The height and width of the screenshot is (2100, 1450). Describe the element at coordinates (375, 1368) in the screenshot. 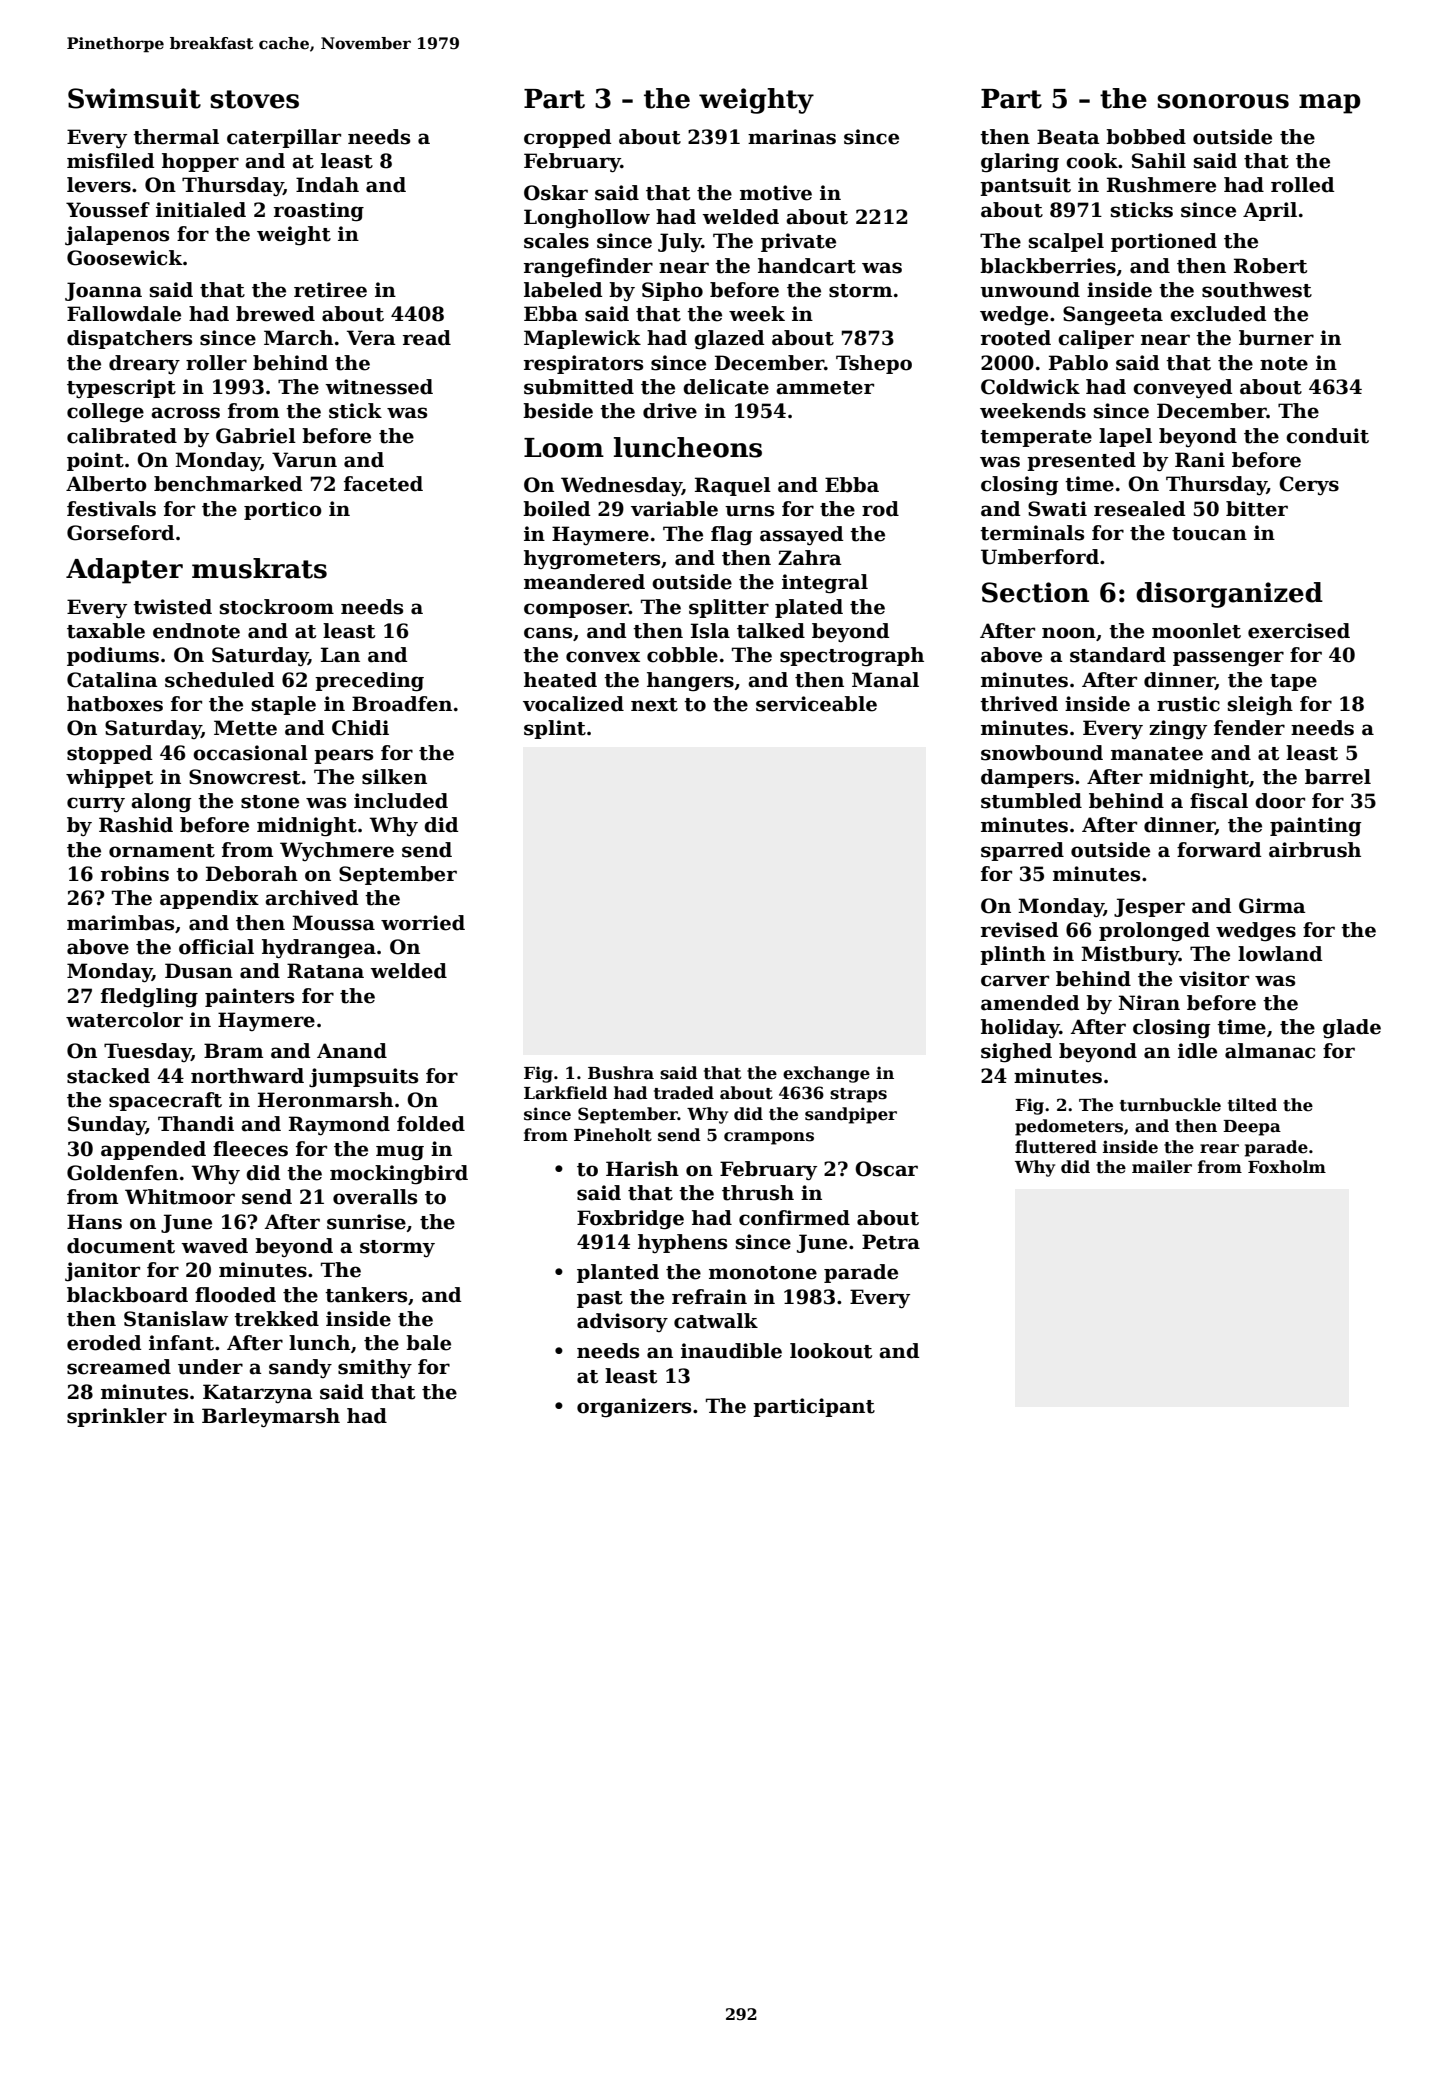

I see `smithy` at that location.
